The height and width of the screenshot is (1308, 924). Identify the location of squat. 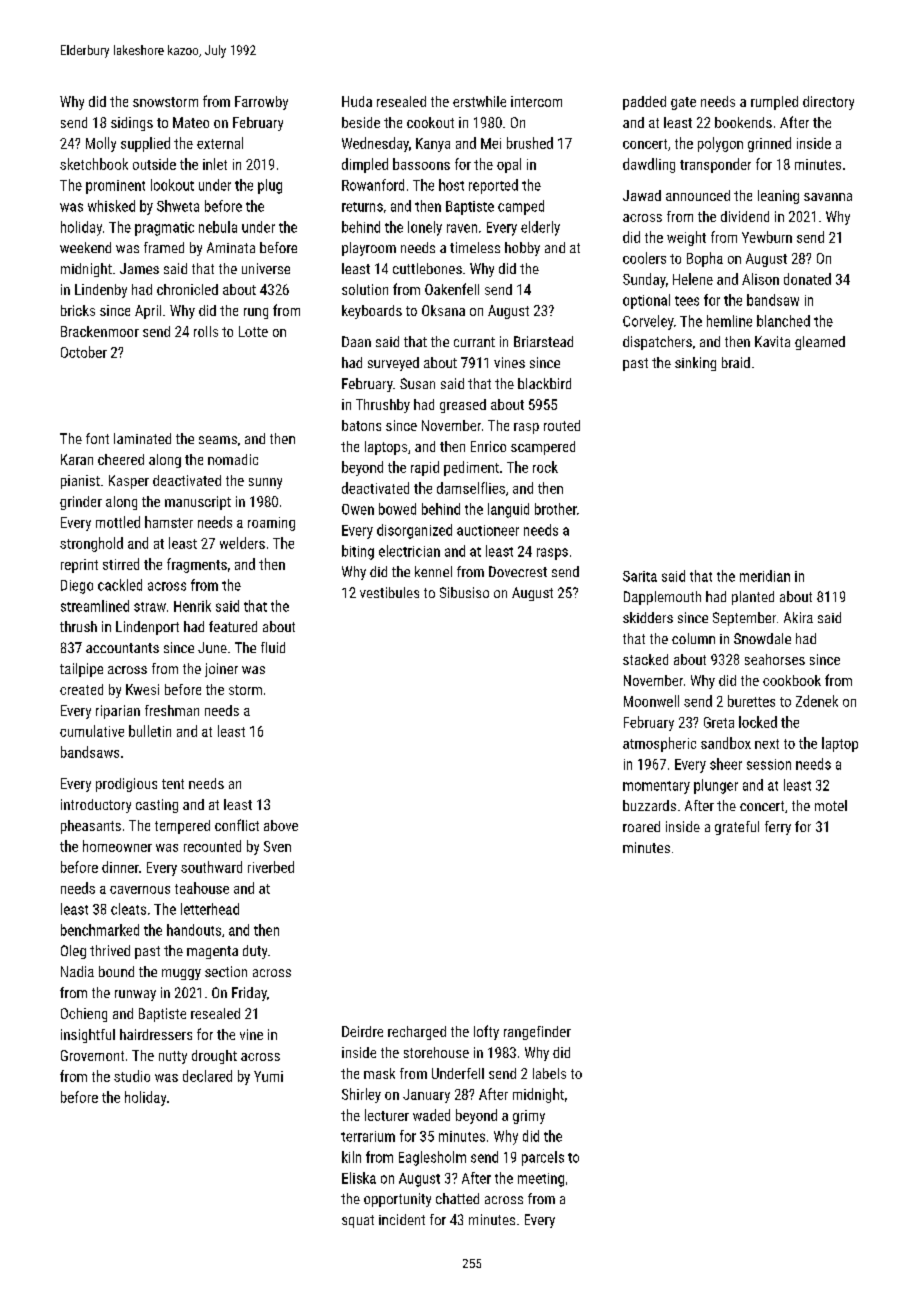
(358, 1221).
